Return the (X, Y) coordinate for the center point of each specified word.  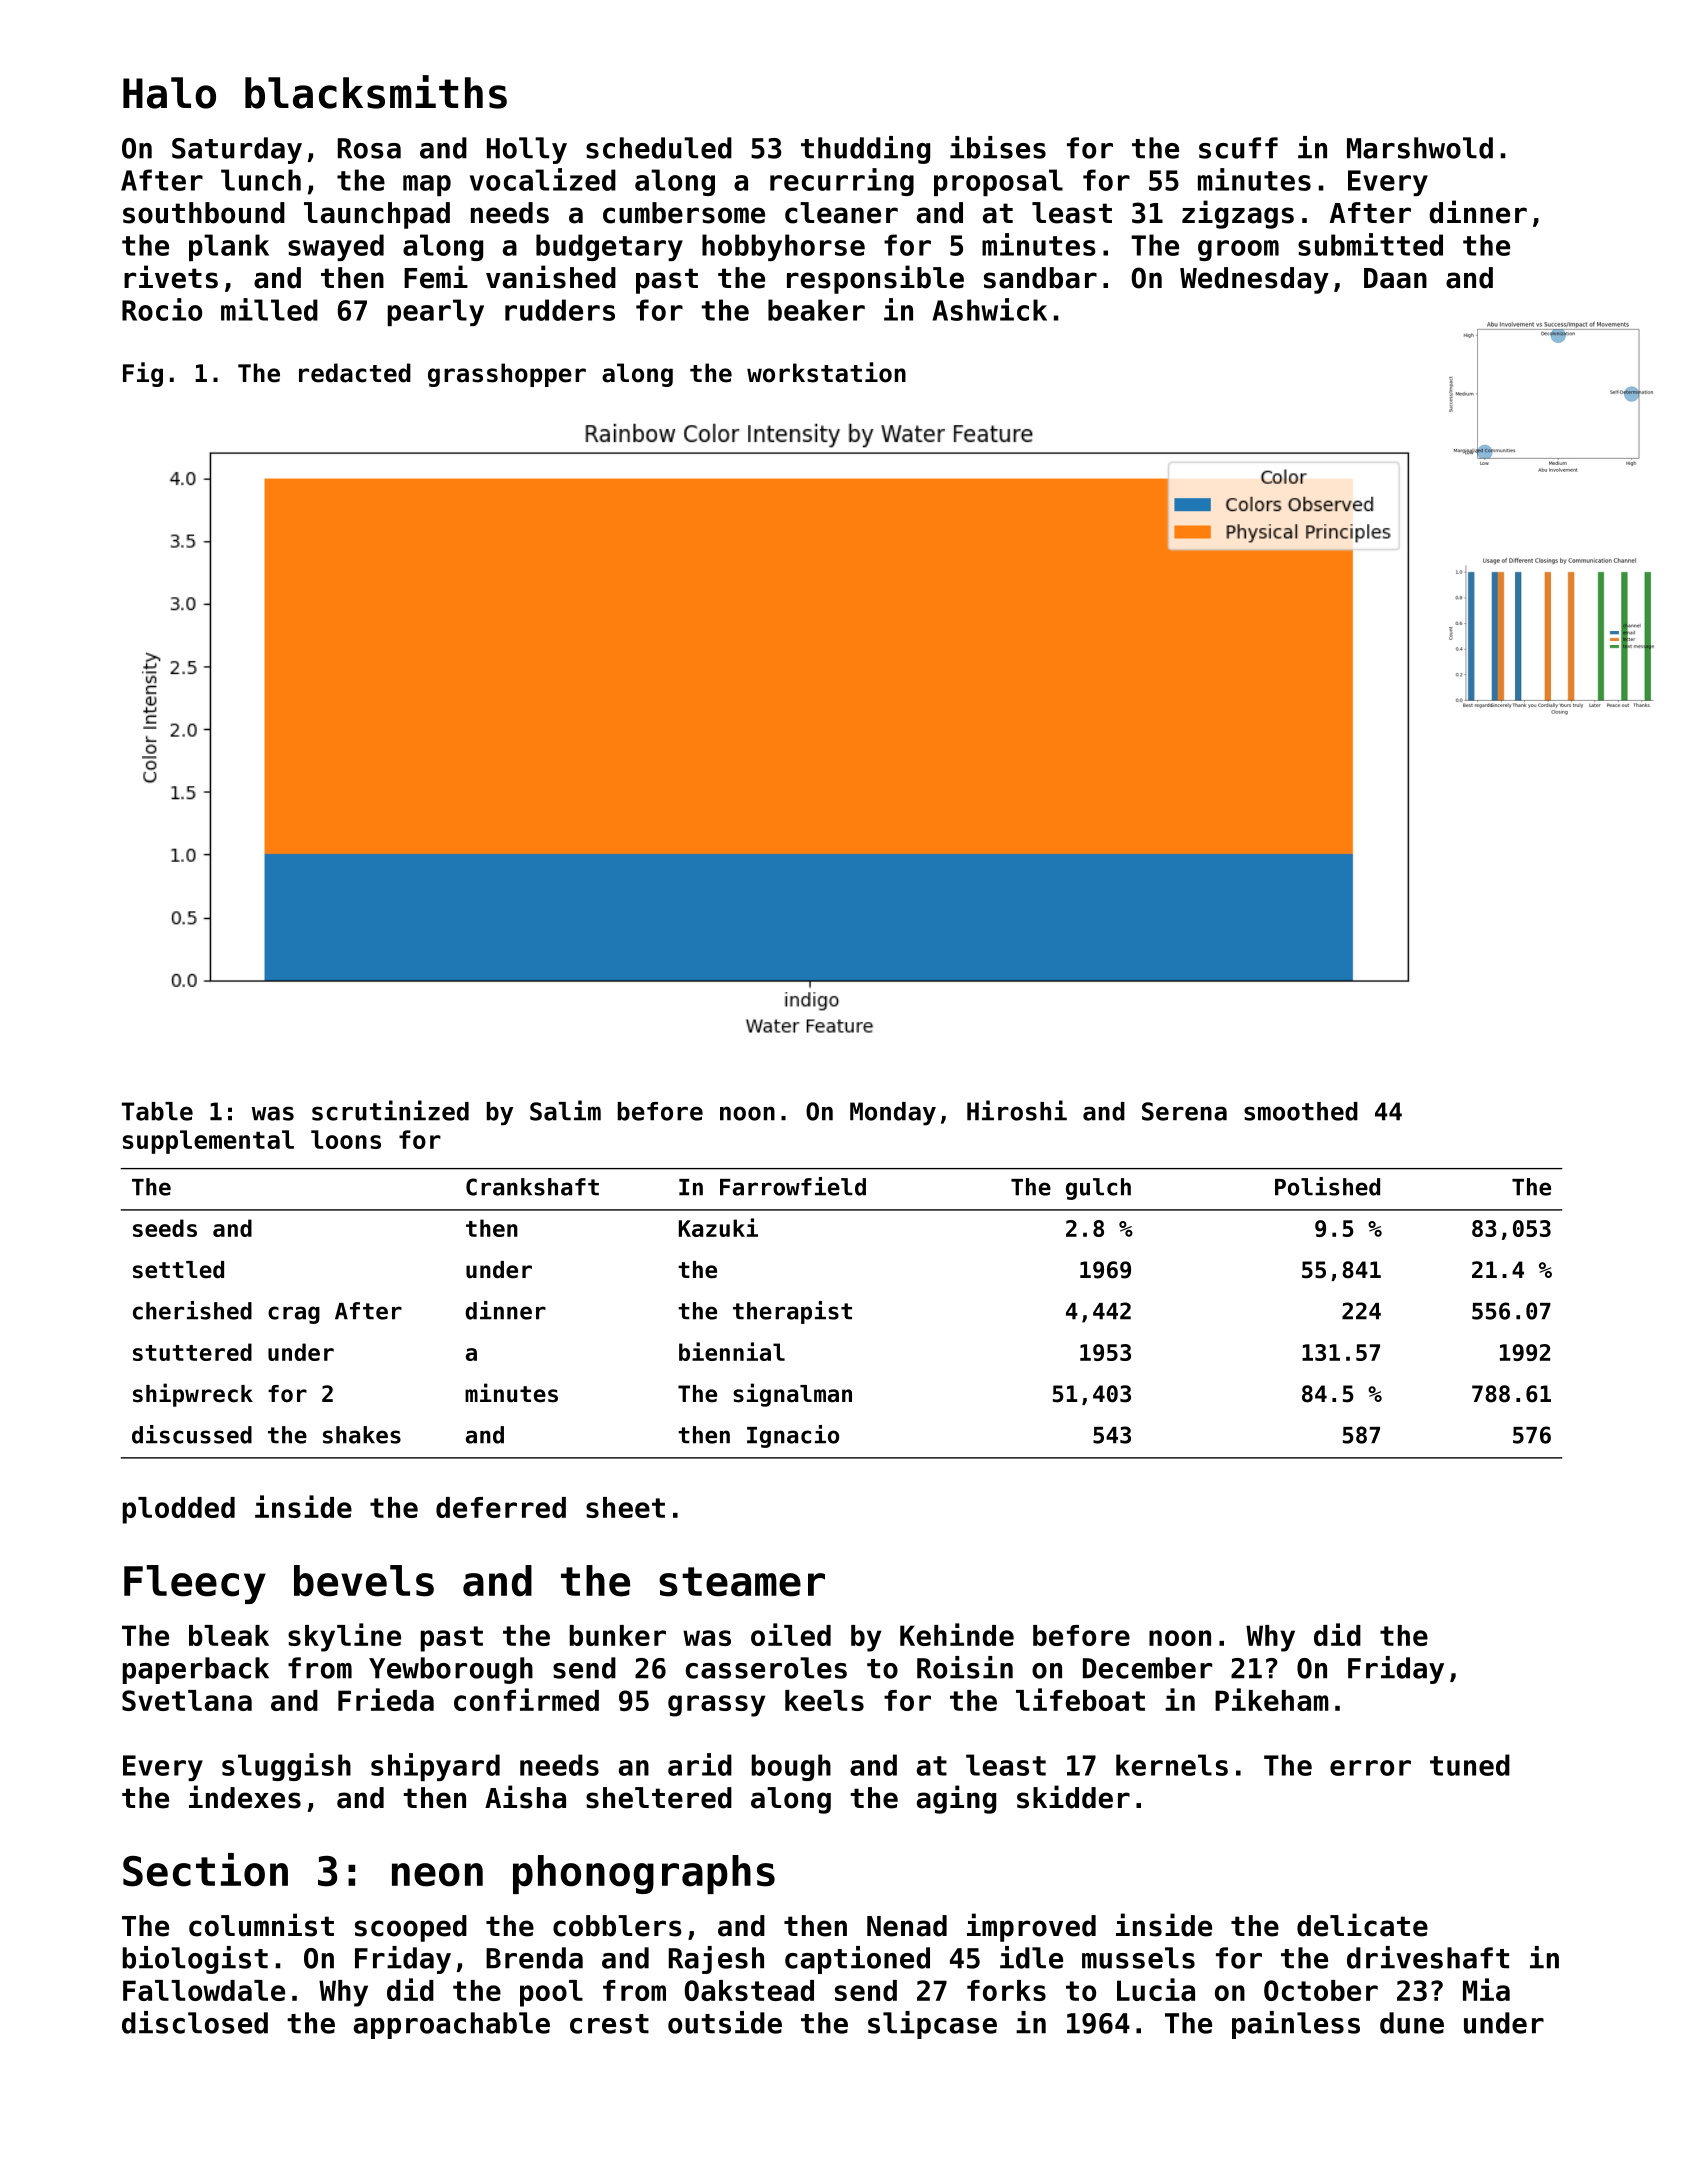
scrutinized (390, 1110)
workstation (826, 372)
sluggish (286, 1767)
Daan (1395, 278)
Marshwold (1420, 148)
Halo (169, 93)
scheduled (659, 148)
